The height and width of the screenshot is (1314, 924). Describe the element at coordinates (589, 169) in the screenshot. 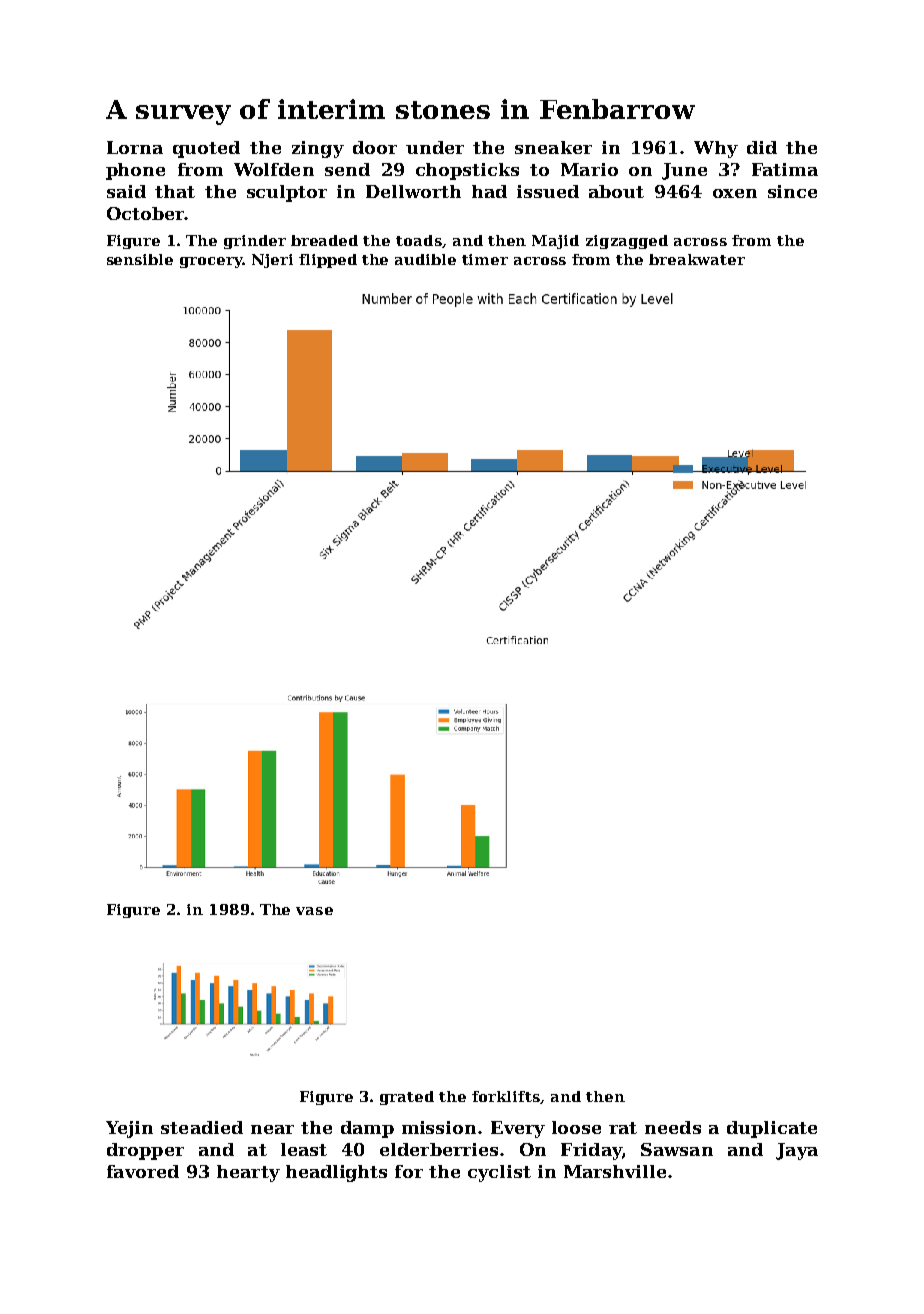

I see `Mario` at that location.
